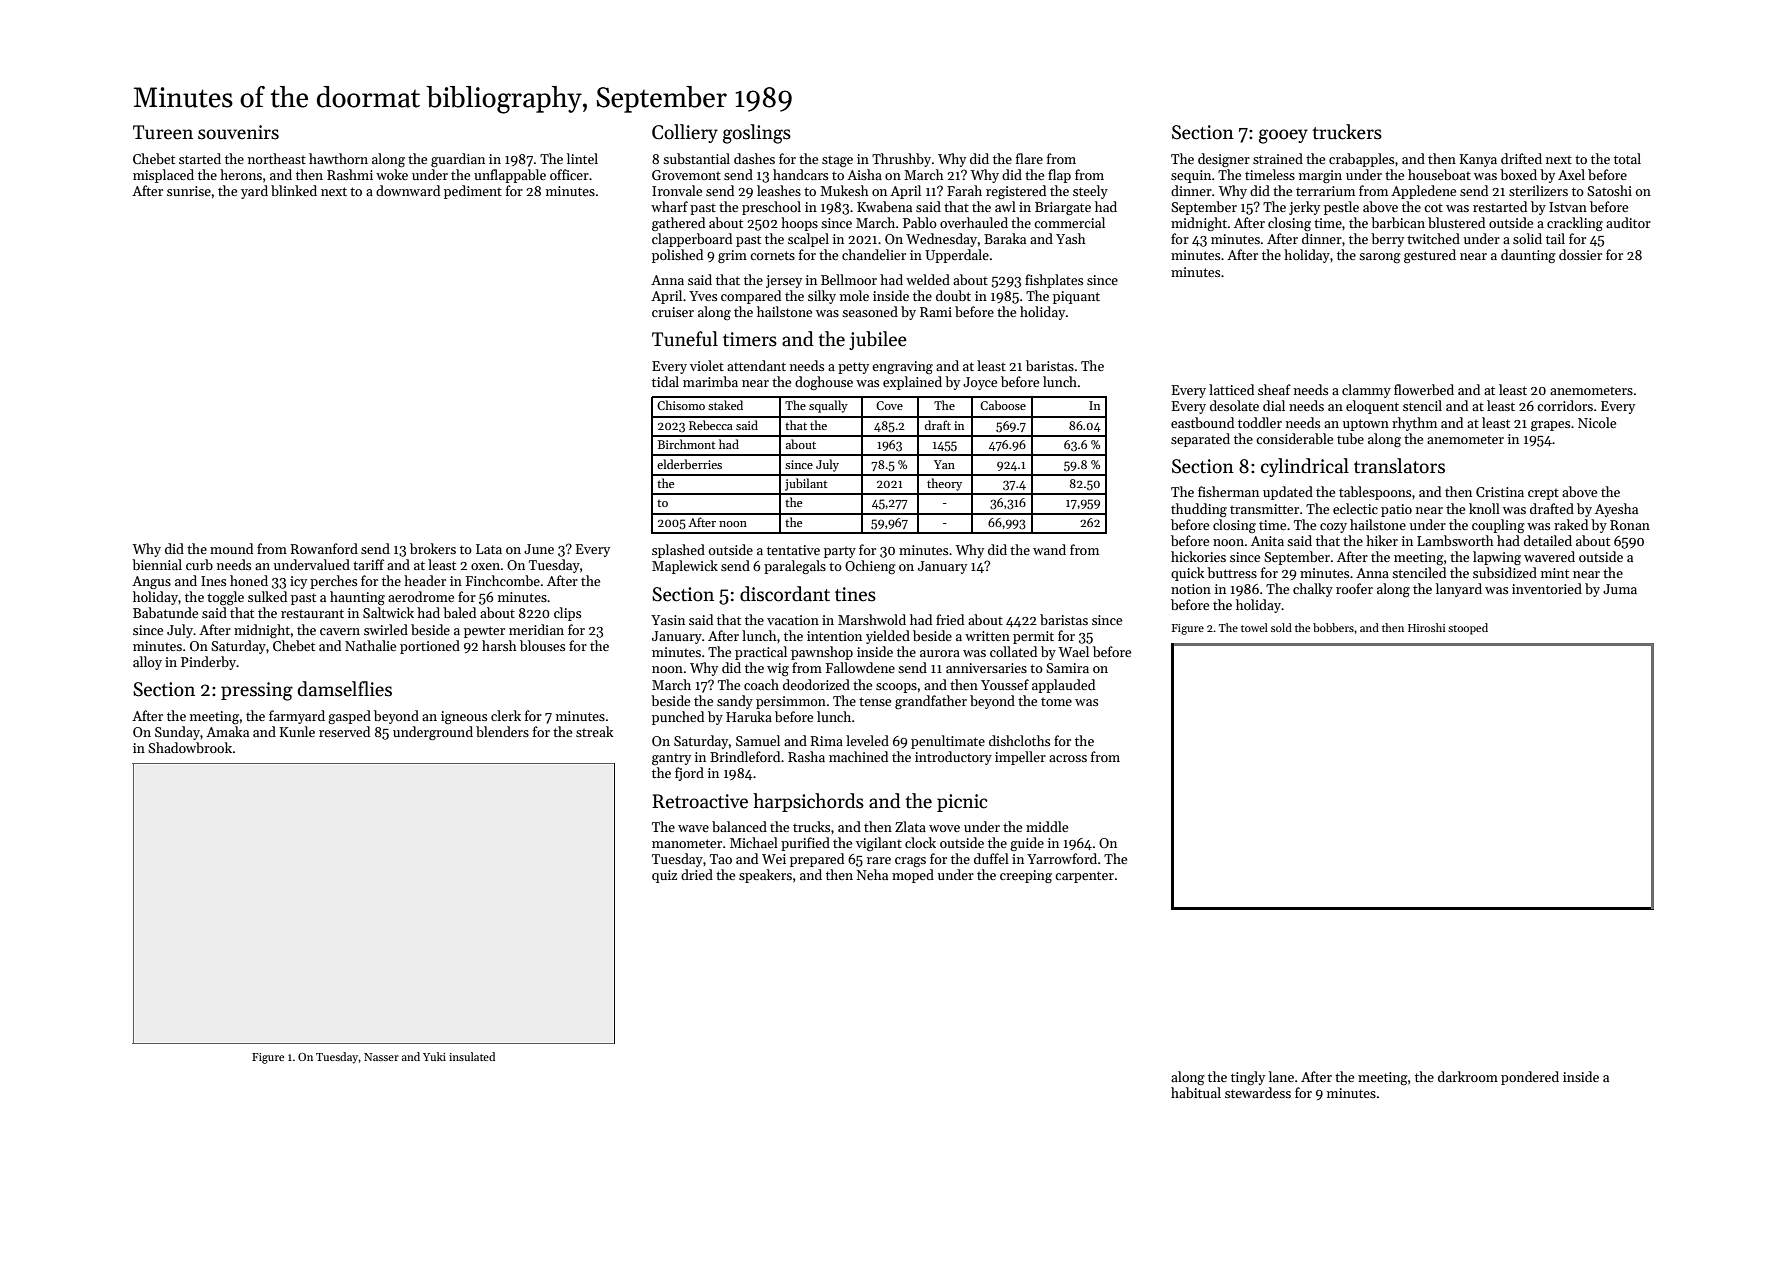 The height and width of the screenshot is (1263, 1786). I want to click on Appledene, so click(1423, 192).
